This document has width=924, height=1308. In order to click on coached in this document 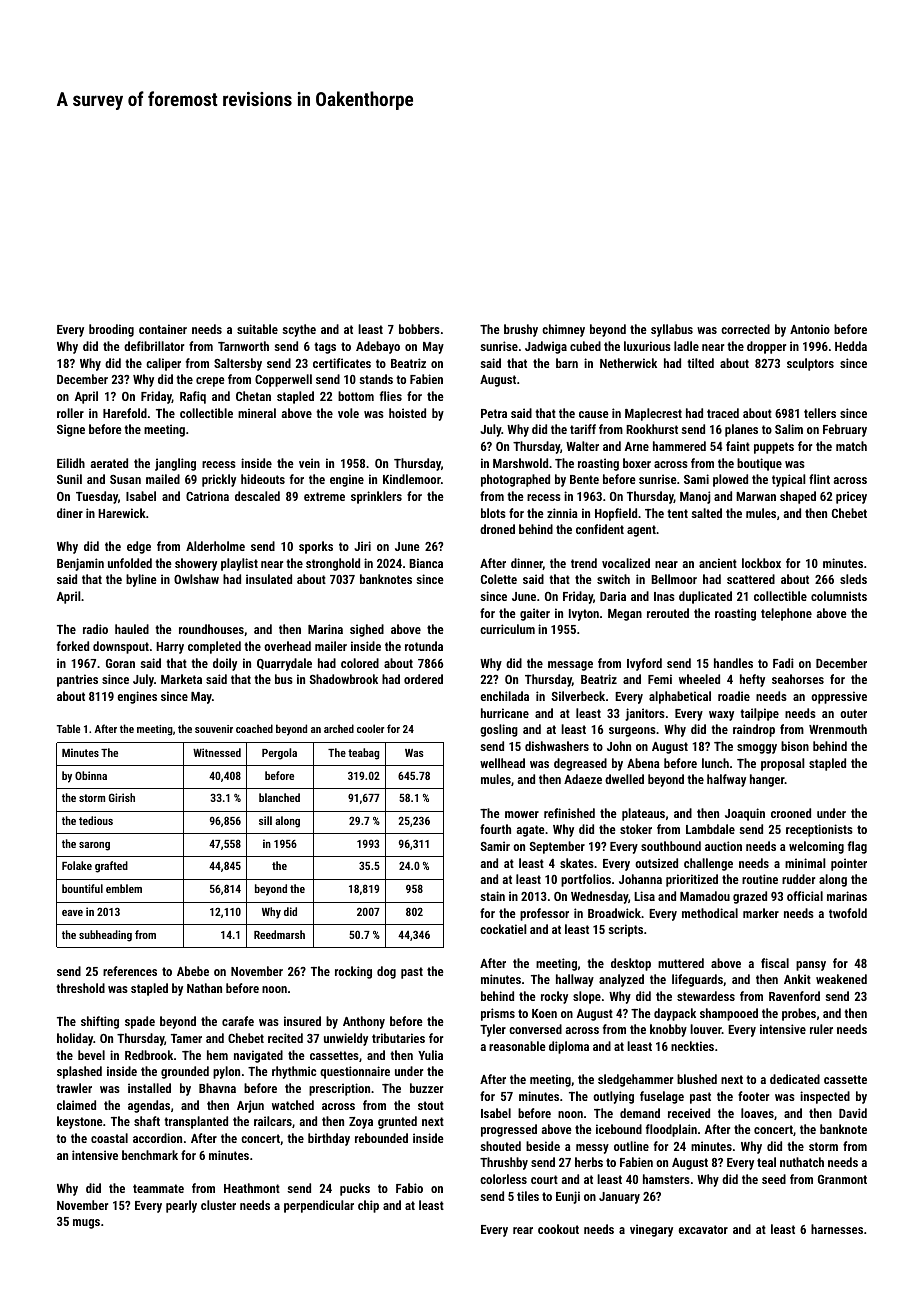, I will do `click(254, 728)`.
